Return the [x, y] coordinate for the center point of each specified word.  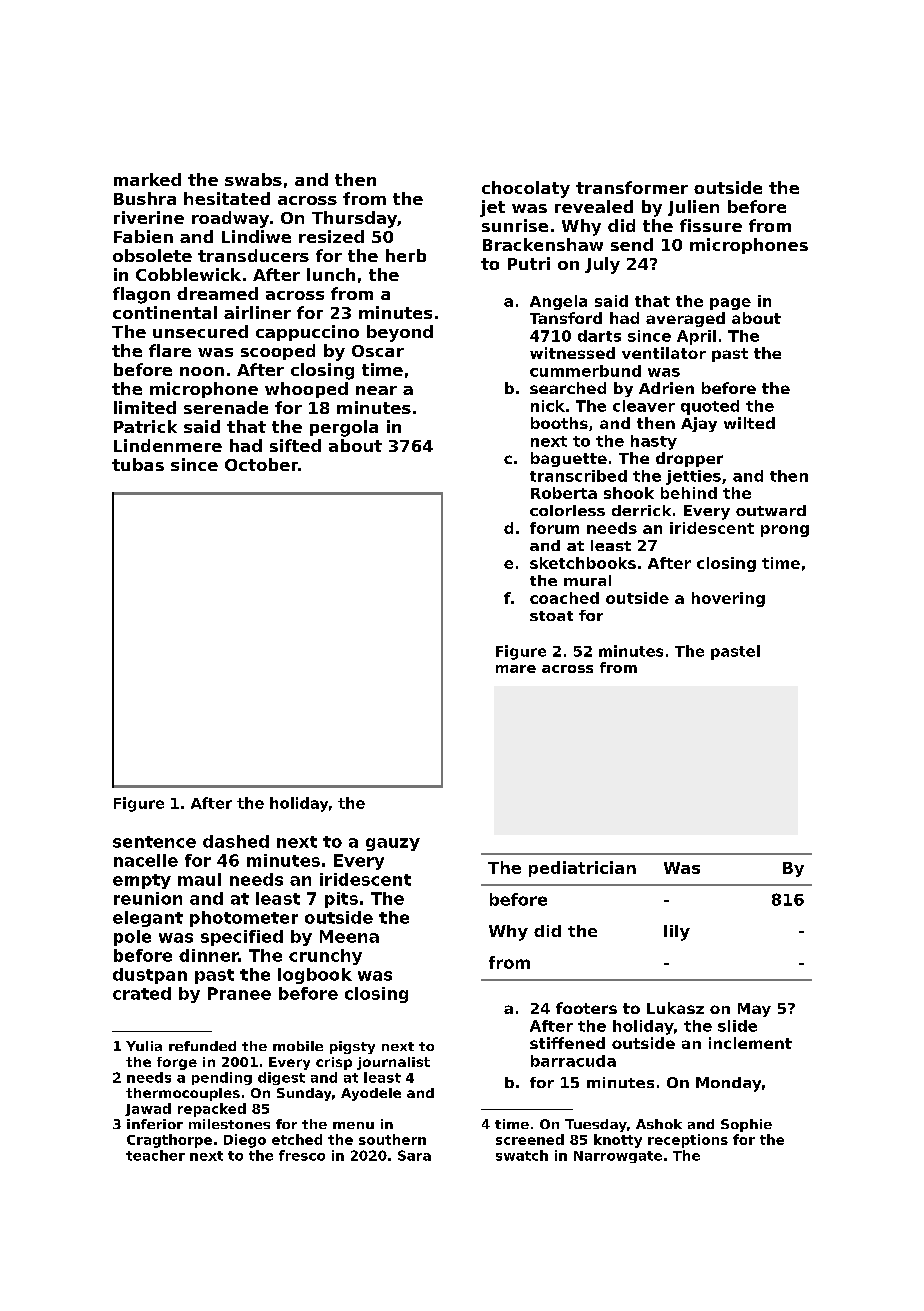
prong [785, 531]
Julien [693, 208]
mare [516, 669]
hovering [728, 599]
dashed [236, 841]
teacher [155, 1155]
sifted [295, 445]
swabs [253, 179]
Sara [414, 1155]
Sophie [746, 1125]
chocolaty [526, 189]
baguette [569, 459]
